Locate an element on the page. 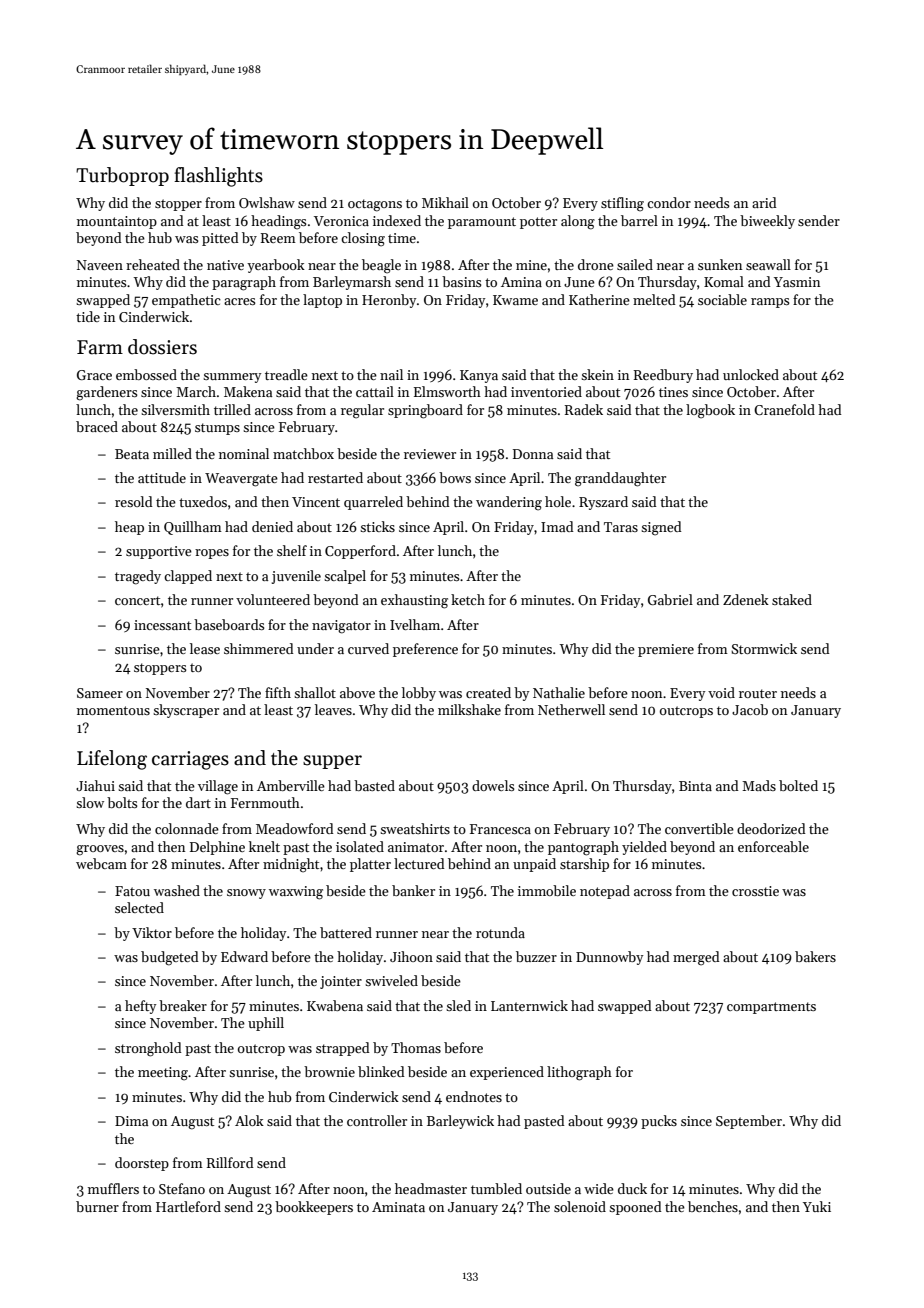  Cranefold is located at coordinates (784, 409).
